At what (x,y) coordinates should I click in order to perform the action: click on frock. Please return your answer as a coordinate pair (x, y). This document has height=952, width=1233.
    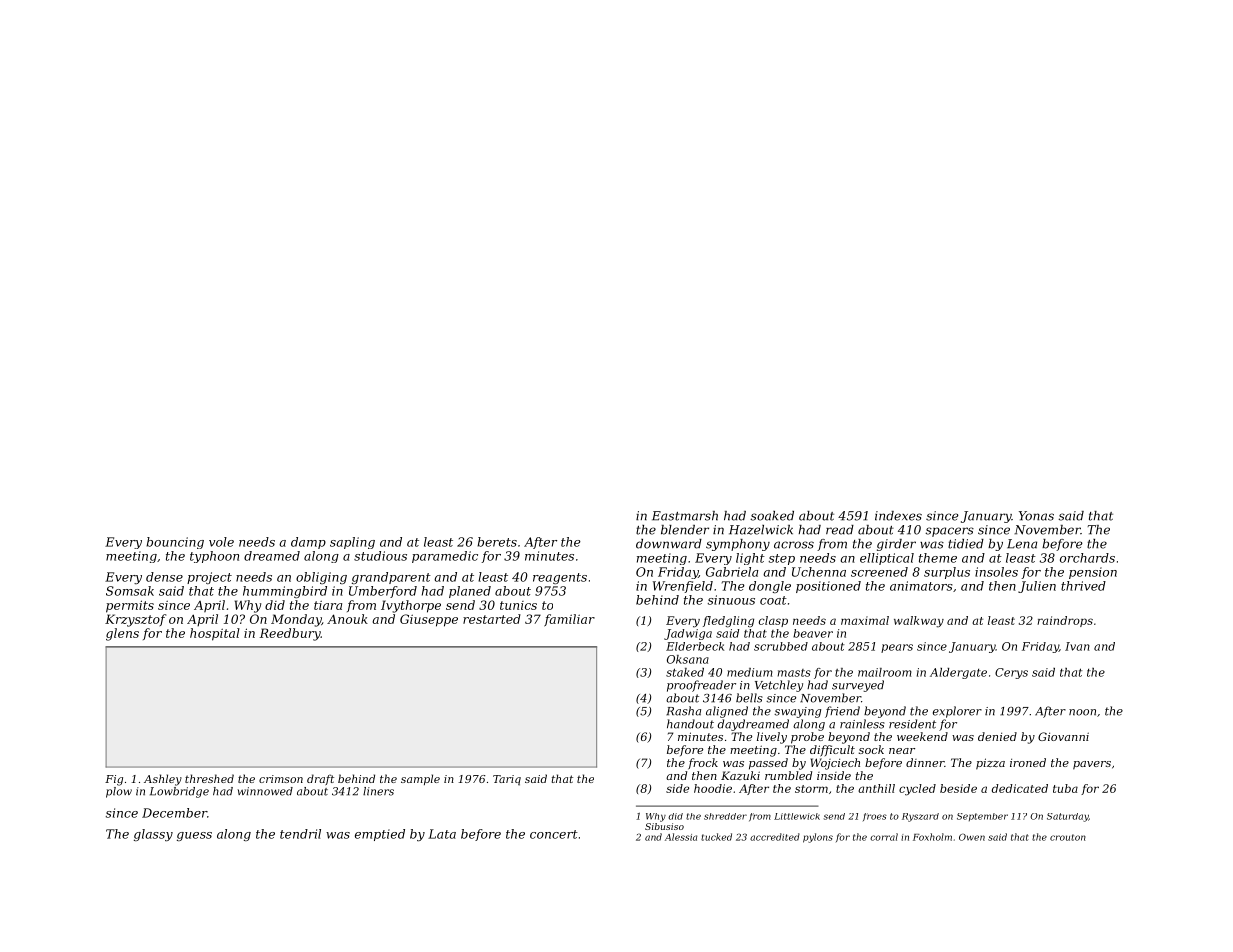
    Looking at the image, I should click on (703, 764).
